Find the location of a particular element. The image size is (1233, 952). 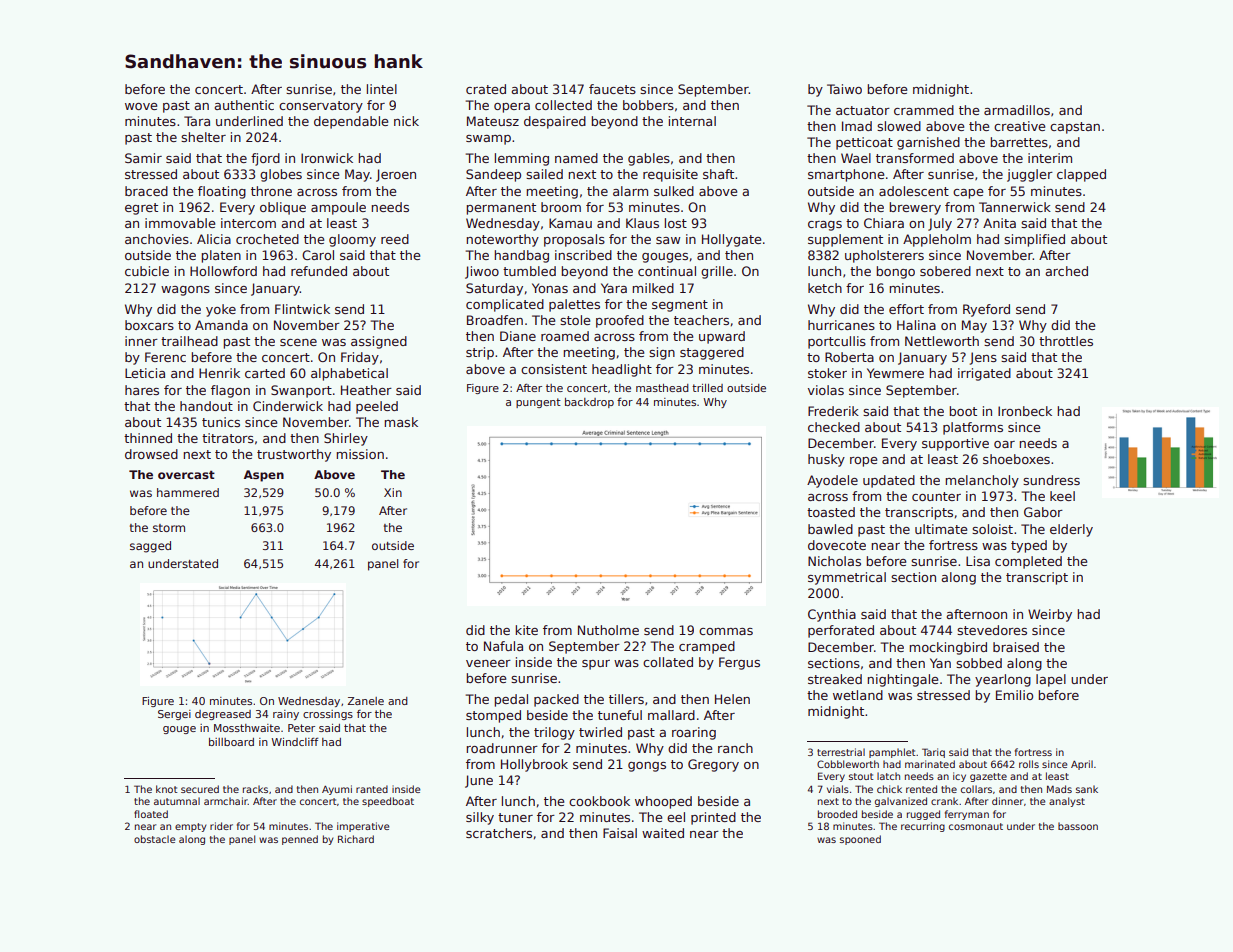

continual is located at coordinates (667, 271).
